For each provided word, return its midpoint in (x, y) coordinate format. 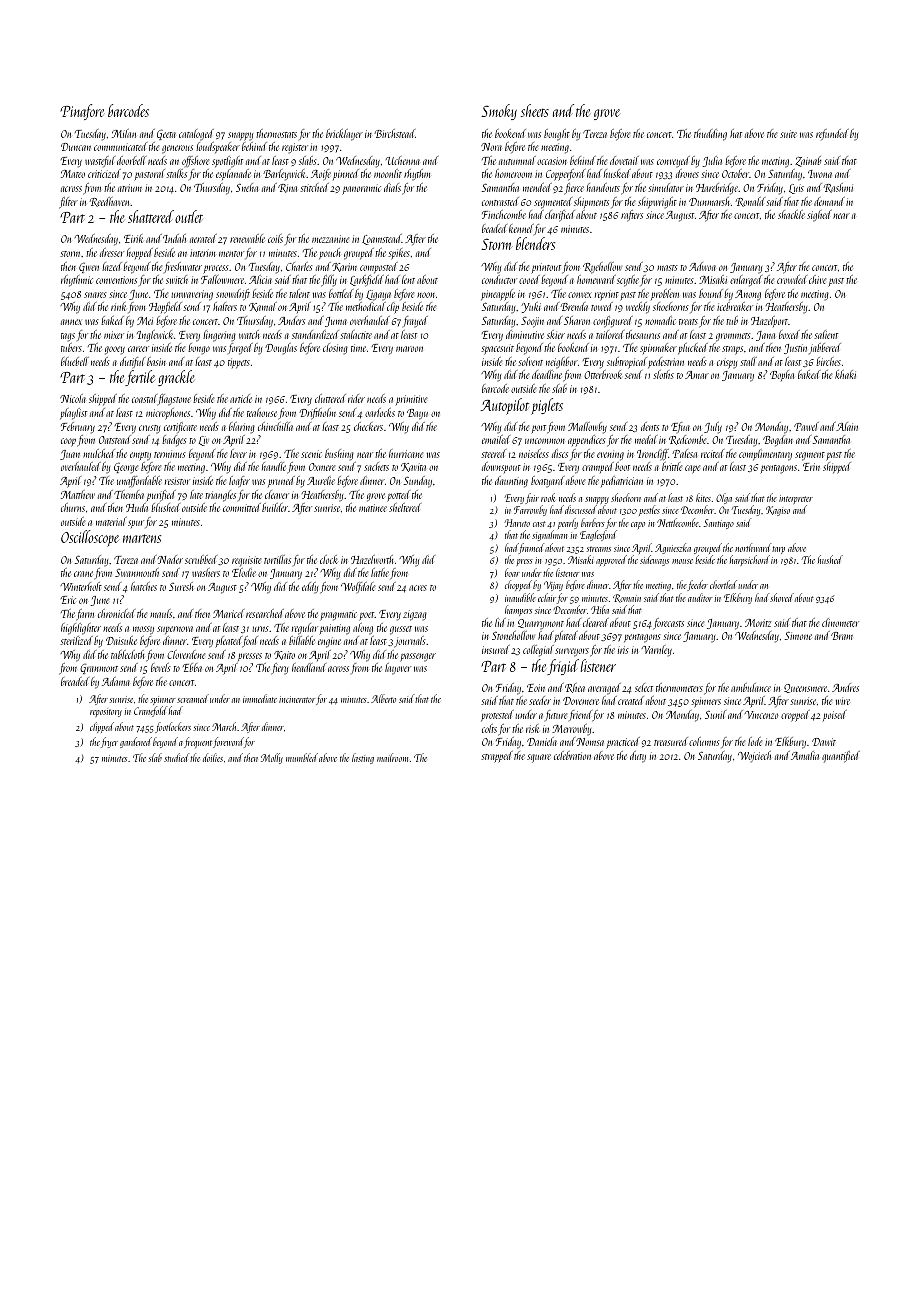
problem (665, 294)
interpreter (796, 500)
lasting (363, 758)
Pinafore (82, 112)
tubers (71, 347)
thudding (710, 135)
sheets (535, 110)
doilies (213, 757)
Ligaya (378, 295)
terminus (170, 454)
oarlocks (380, 412)
